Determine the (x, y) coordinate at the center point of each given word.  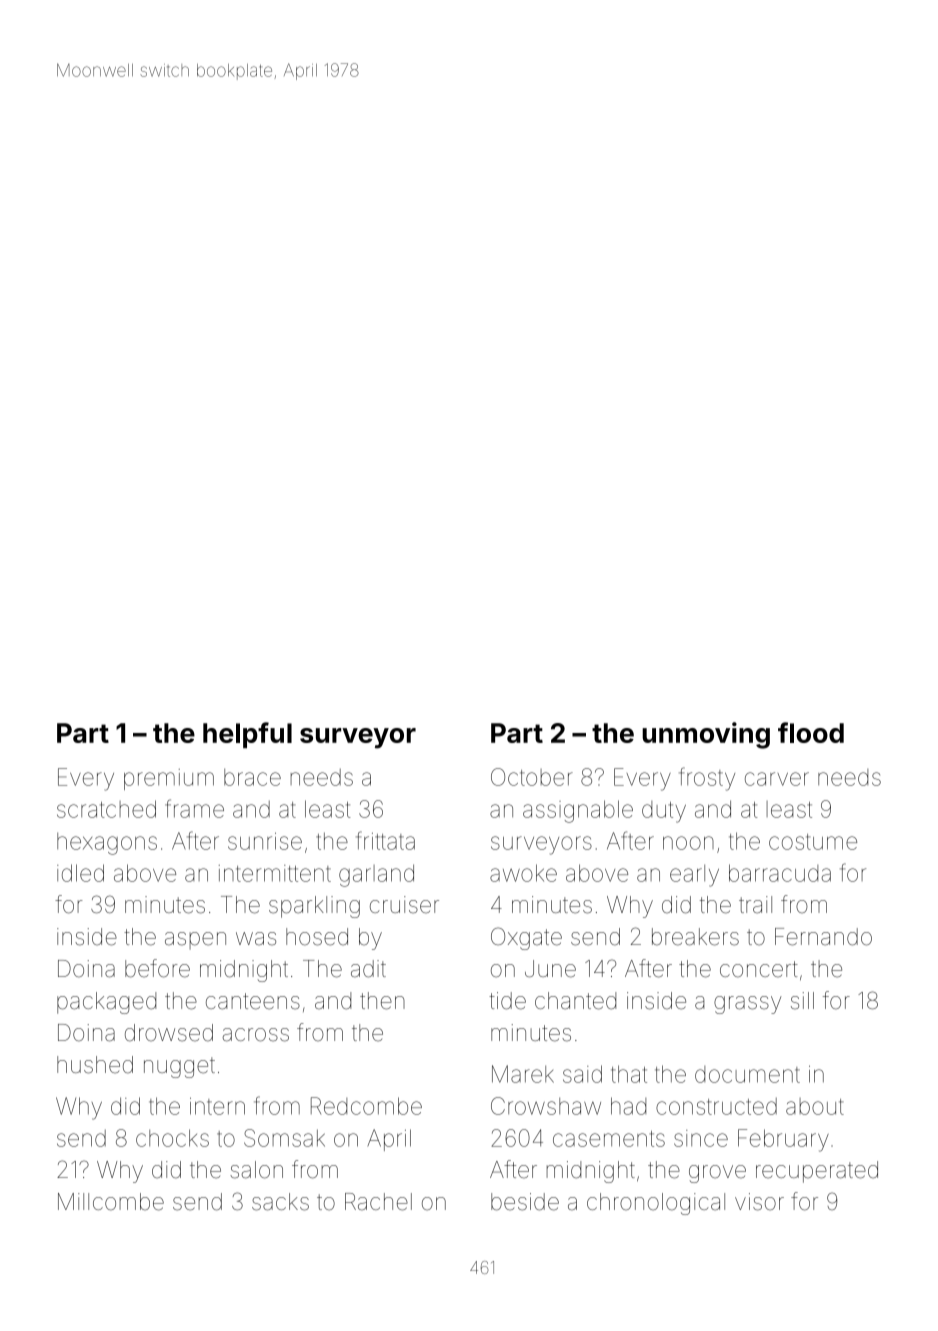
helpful (247, 735)
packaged (106, 1003)
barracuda (780, 873)
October (532, 777)
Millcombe (111, 1202)
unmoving (706, 735)
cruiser (404, 905)
